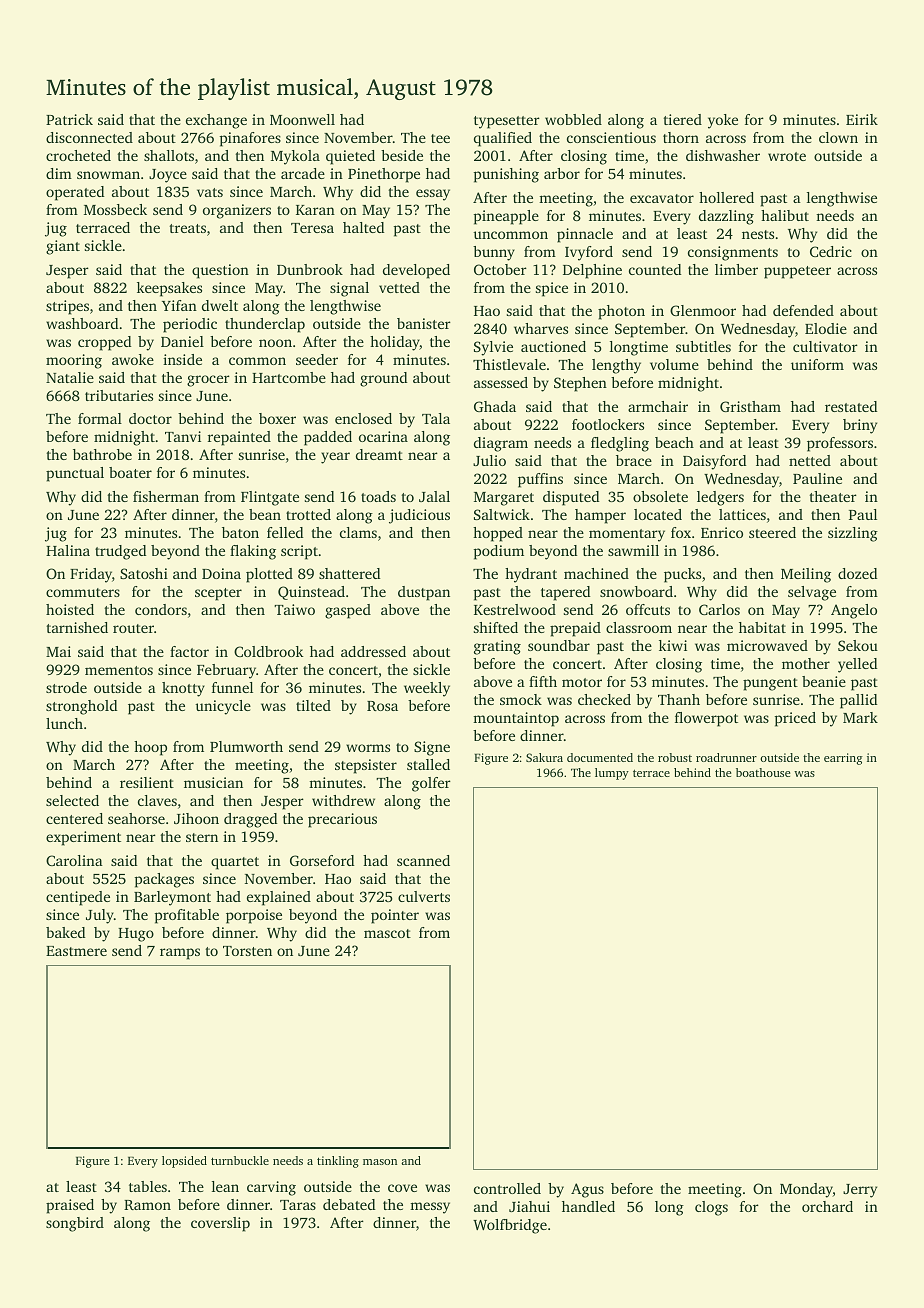  I want to click on addressed, so click(373, 651).
